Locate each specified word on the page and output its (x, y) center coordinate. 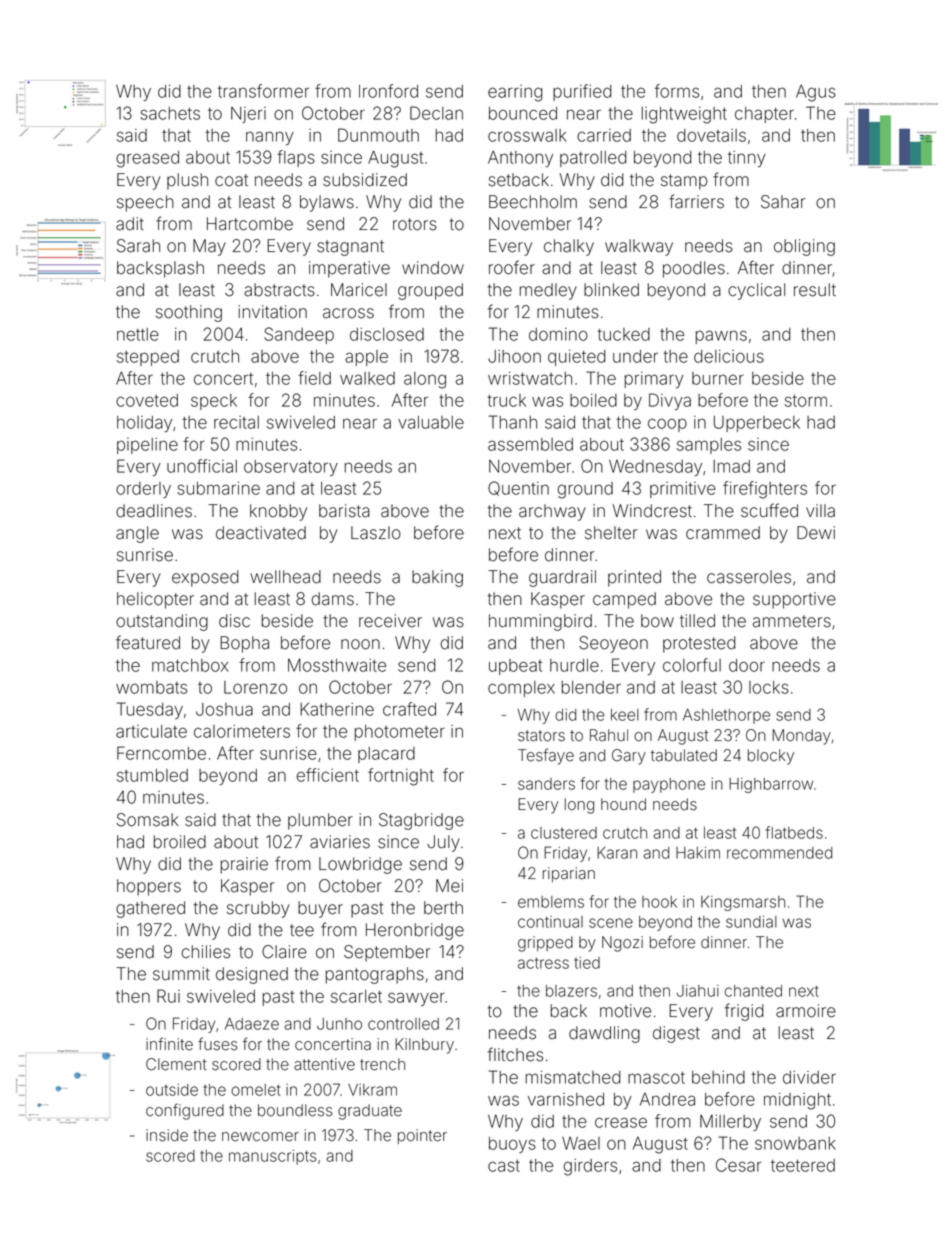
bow (657, 621)
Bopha (244, 644)
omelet (255, 1090)
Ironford (388, 91)
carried (604, 135)
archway (552, 512)
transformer (263, 91)
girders (590, 1167)
